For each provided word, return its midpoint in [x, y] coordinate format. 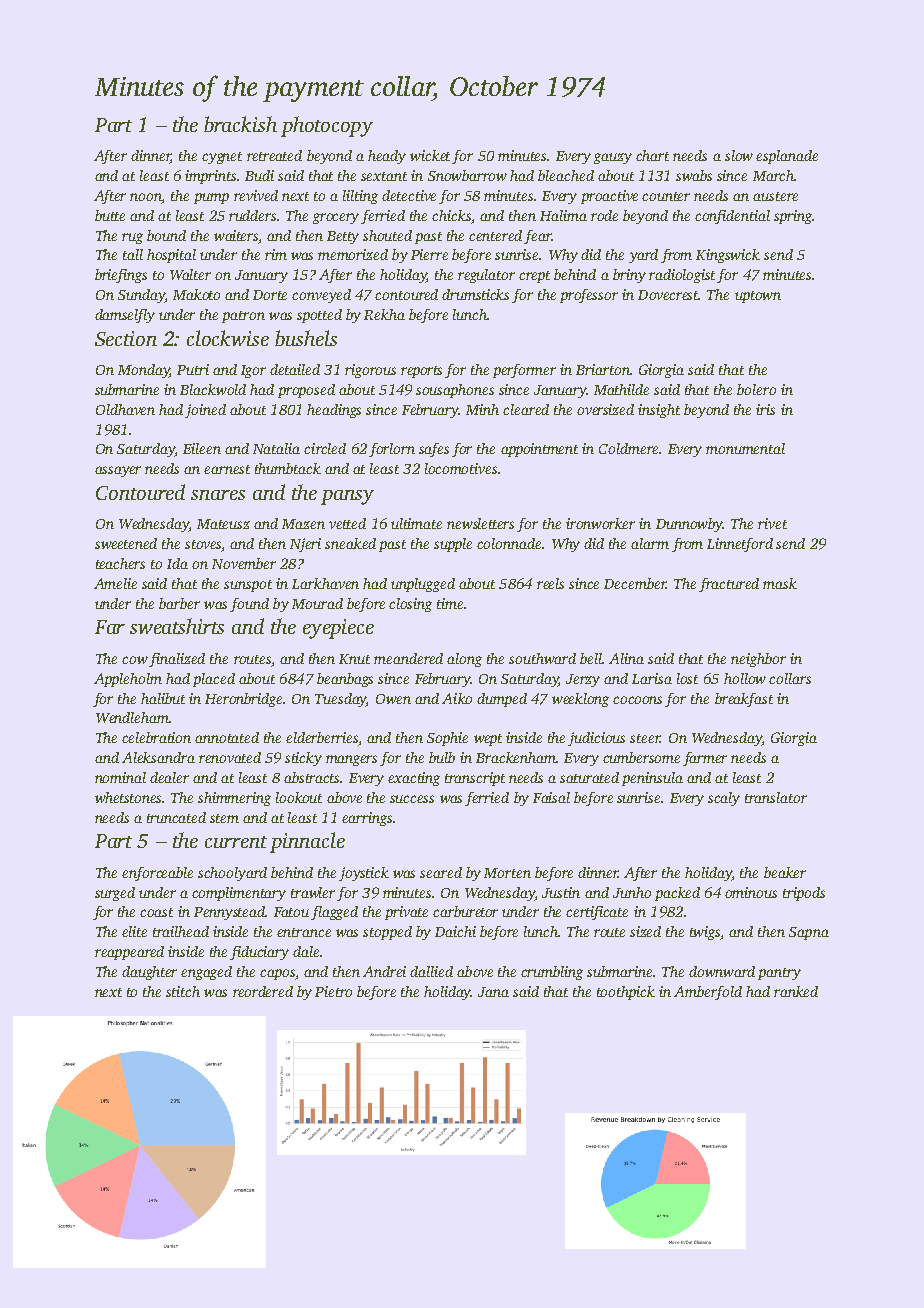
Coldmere [628, 448]
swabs [694, 175]
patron [243, 317]
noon [146, 198]
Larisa [652, 678]
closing [410, 605]
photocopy [327, 126]
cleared [526, 409]
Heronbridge [243, 700]
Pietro [333, 991]
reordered [263, 991]
